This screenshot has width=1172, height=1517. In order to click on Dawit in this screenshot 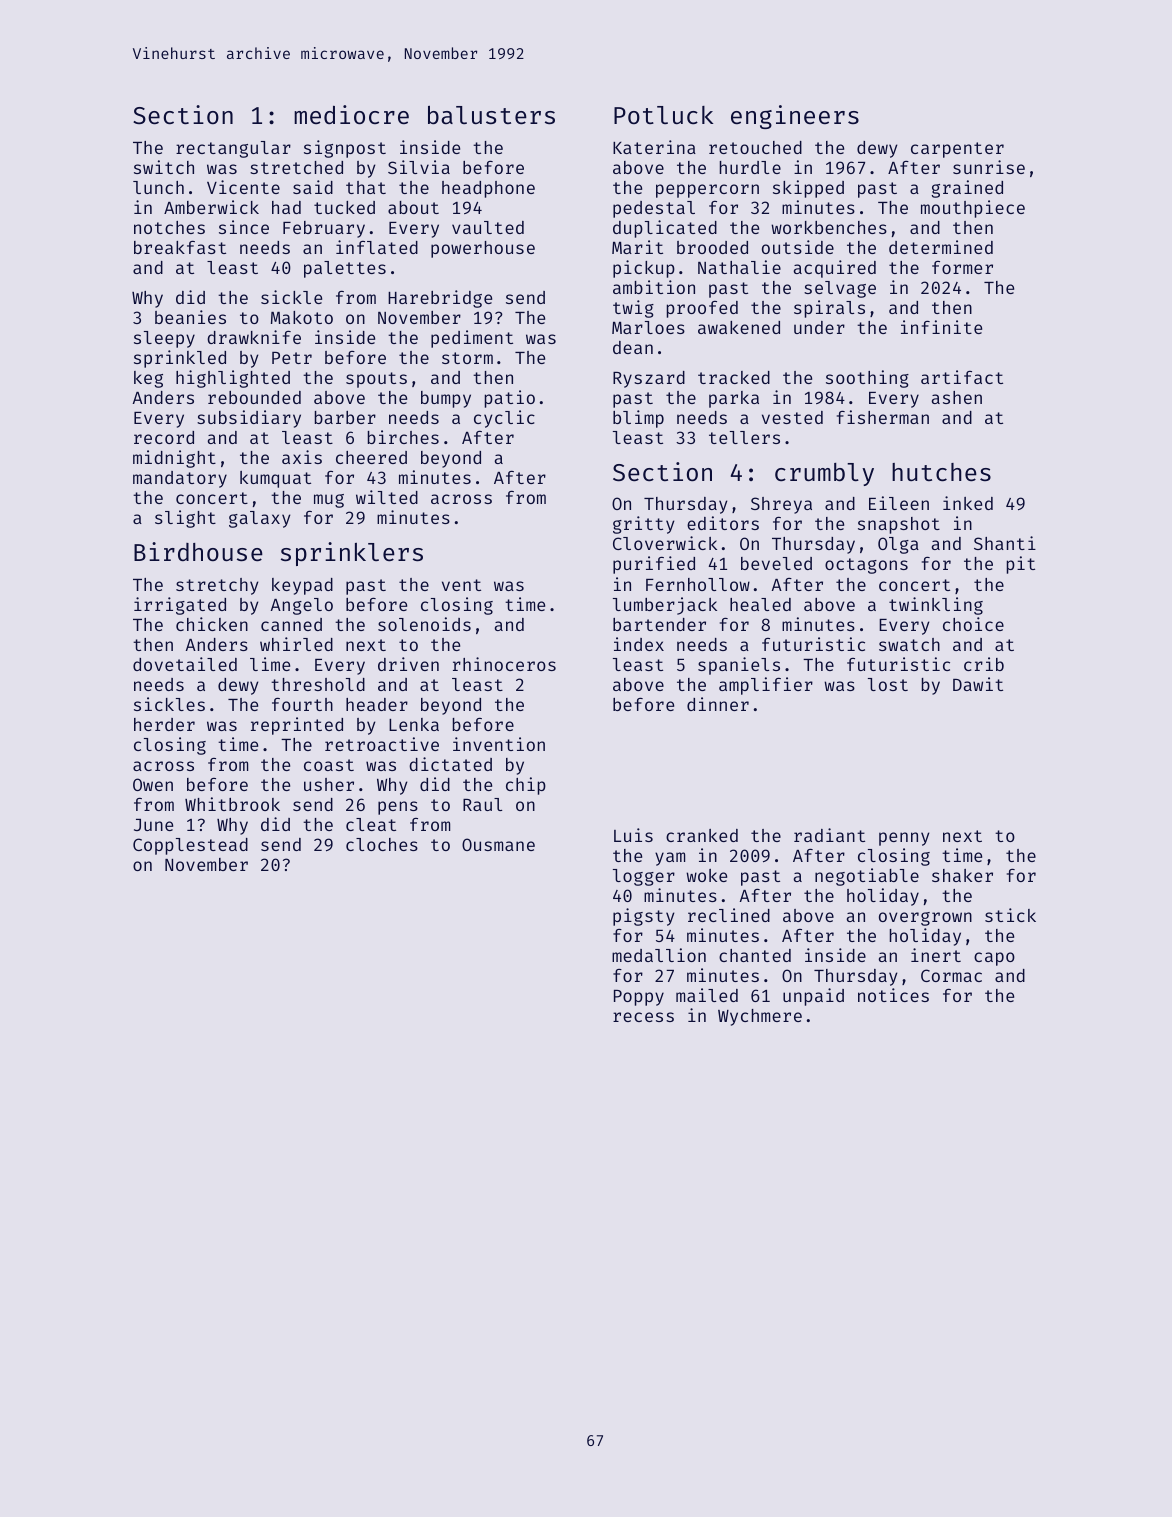, I will do `click(978, 684)`.
